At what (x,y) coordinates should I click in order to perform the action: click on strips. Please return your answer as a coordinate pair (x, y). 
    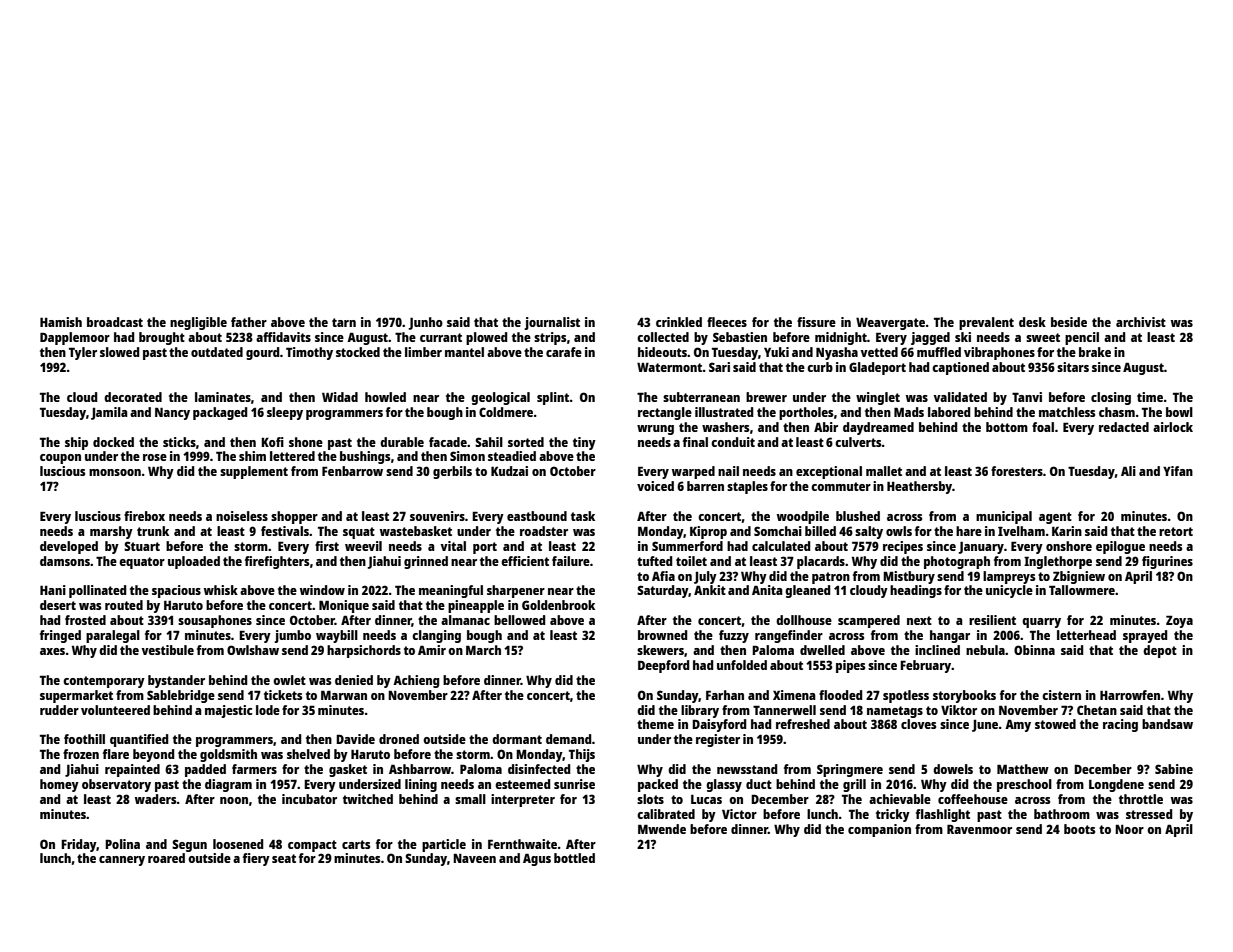
    Looking at the image, I should click on (550, 338).
